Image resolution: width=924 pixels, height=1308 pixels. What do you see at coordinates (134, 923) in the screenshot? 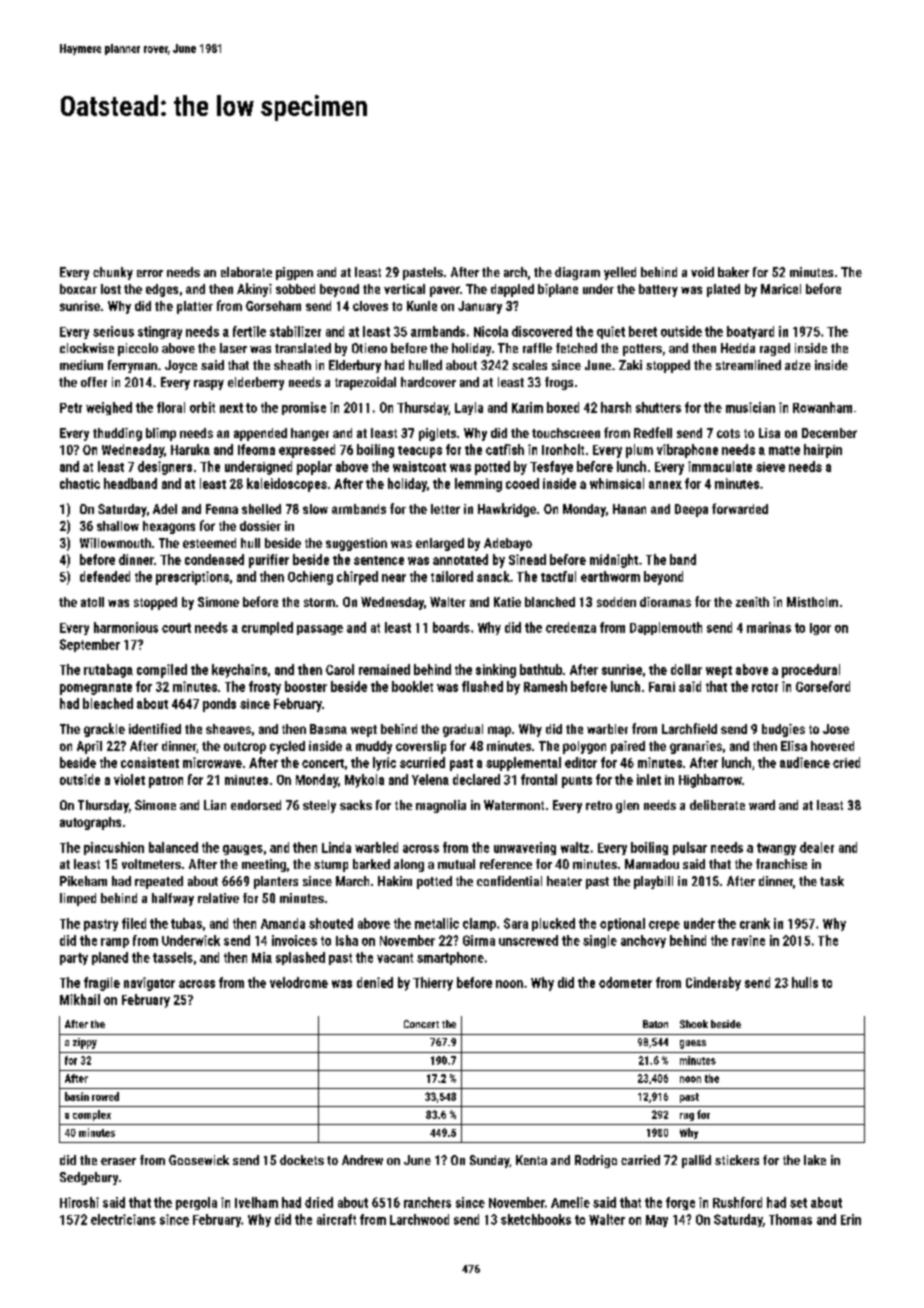
I see `filed` at bounding box center [134, 923].
